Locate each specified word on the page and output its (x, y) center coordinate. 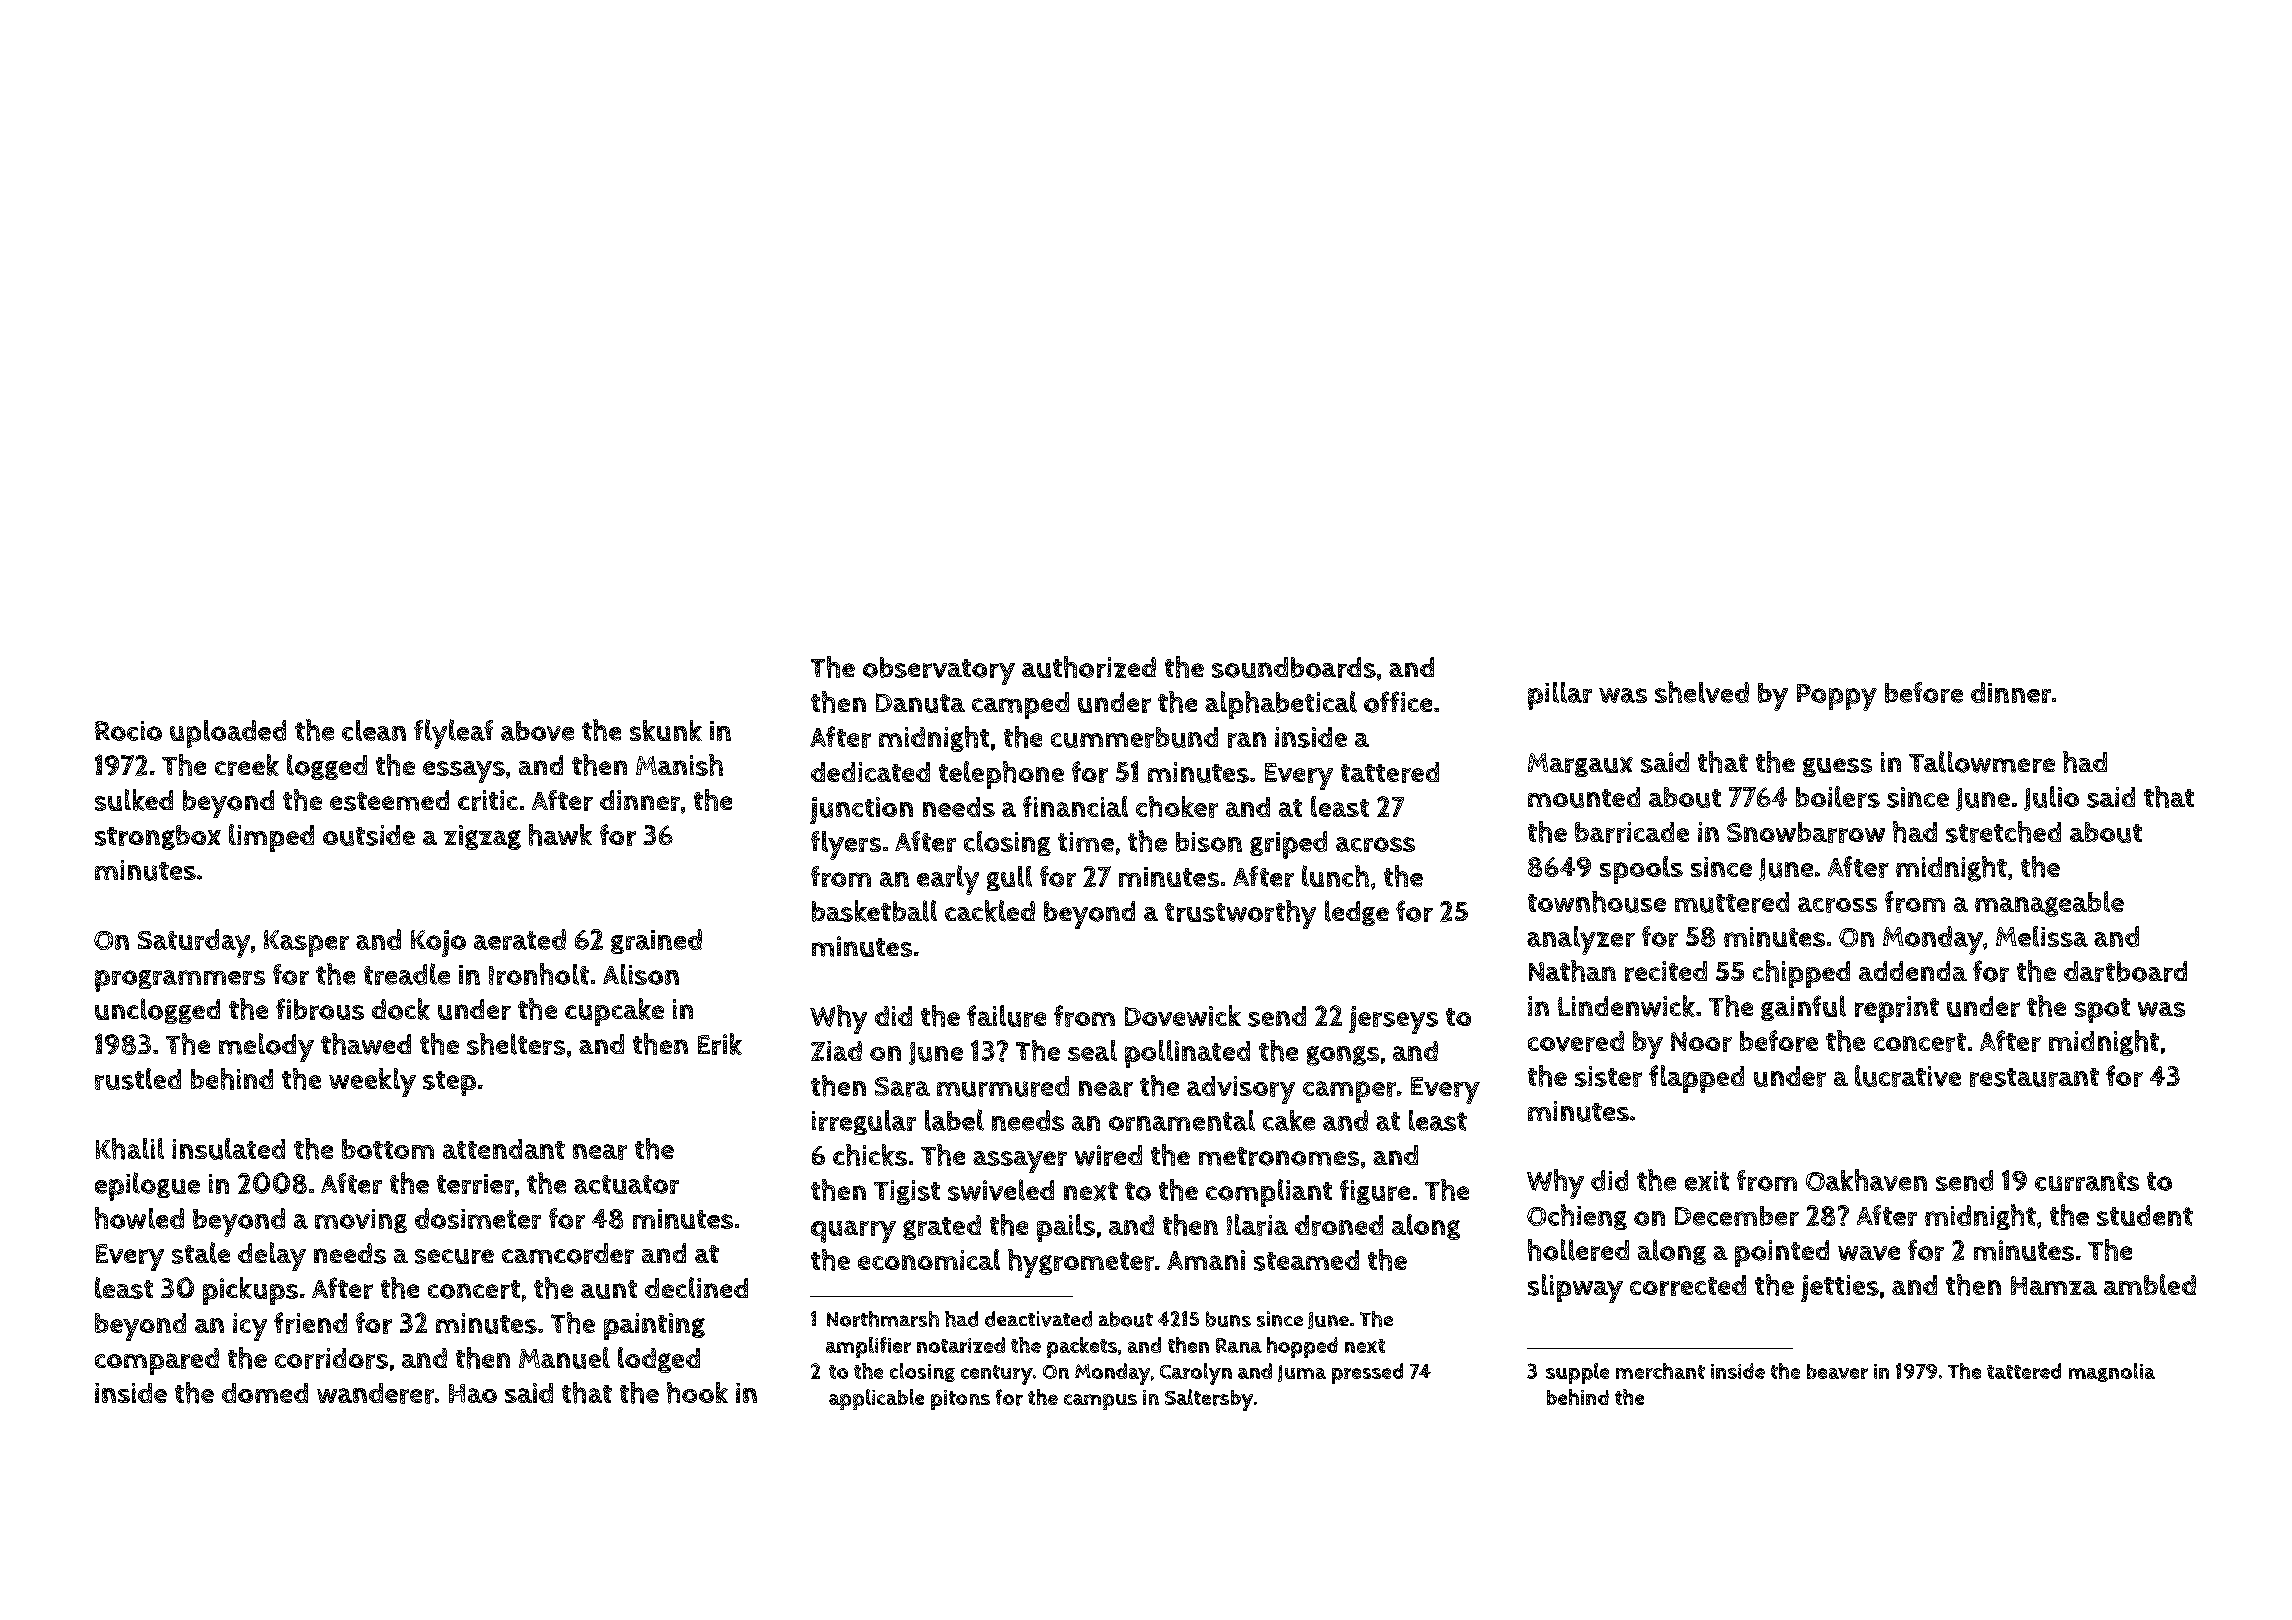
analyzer (1581, 940)
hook (697, 1393)
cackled (990, 911)
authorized (1089, 667)
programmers (180, 981)
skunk (666, 730)
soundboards (1294, 667)
